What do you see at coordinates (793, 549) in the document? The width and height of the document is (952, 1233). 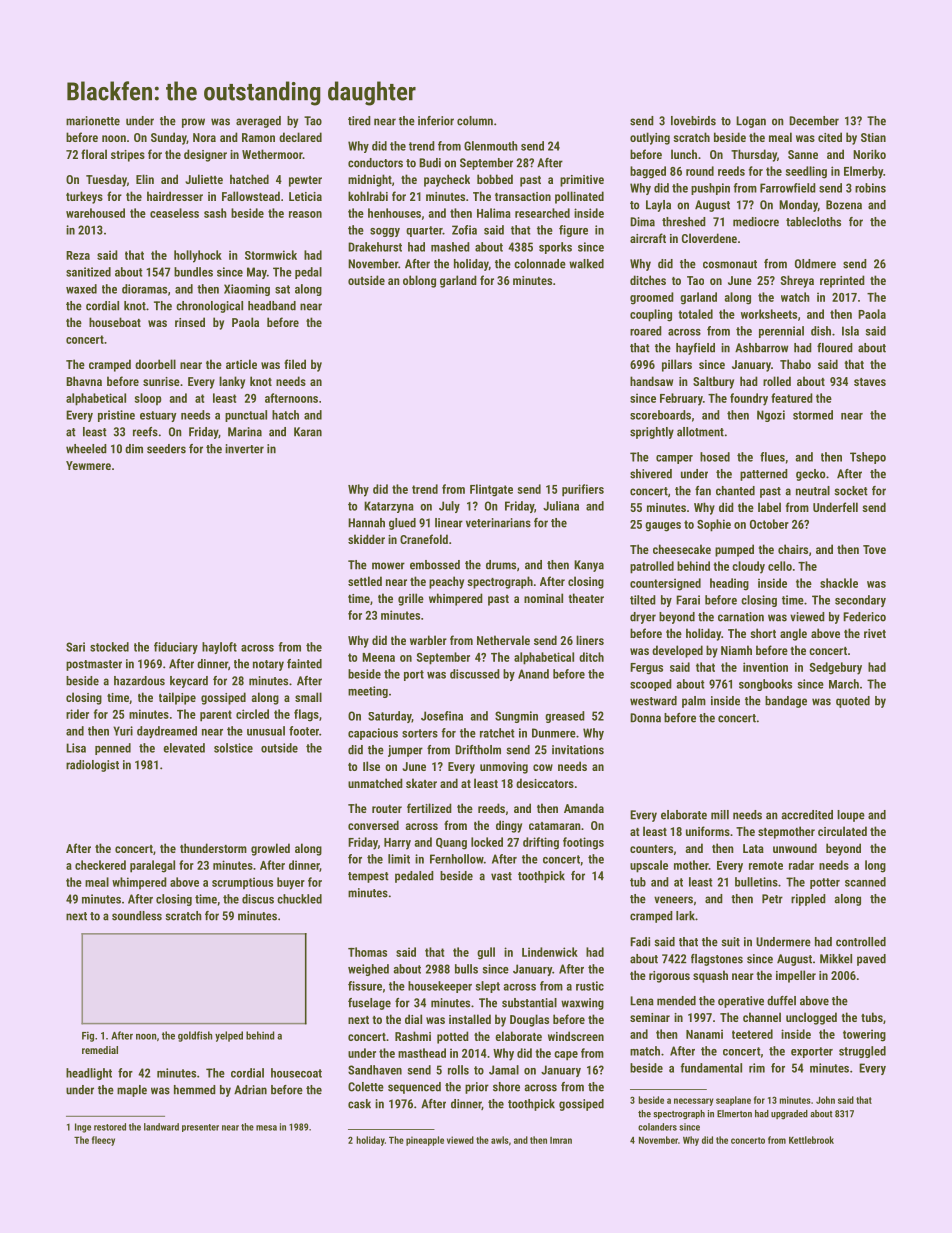 I see `chairs` at bounding box center [793, 549].
